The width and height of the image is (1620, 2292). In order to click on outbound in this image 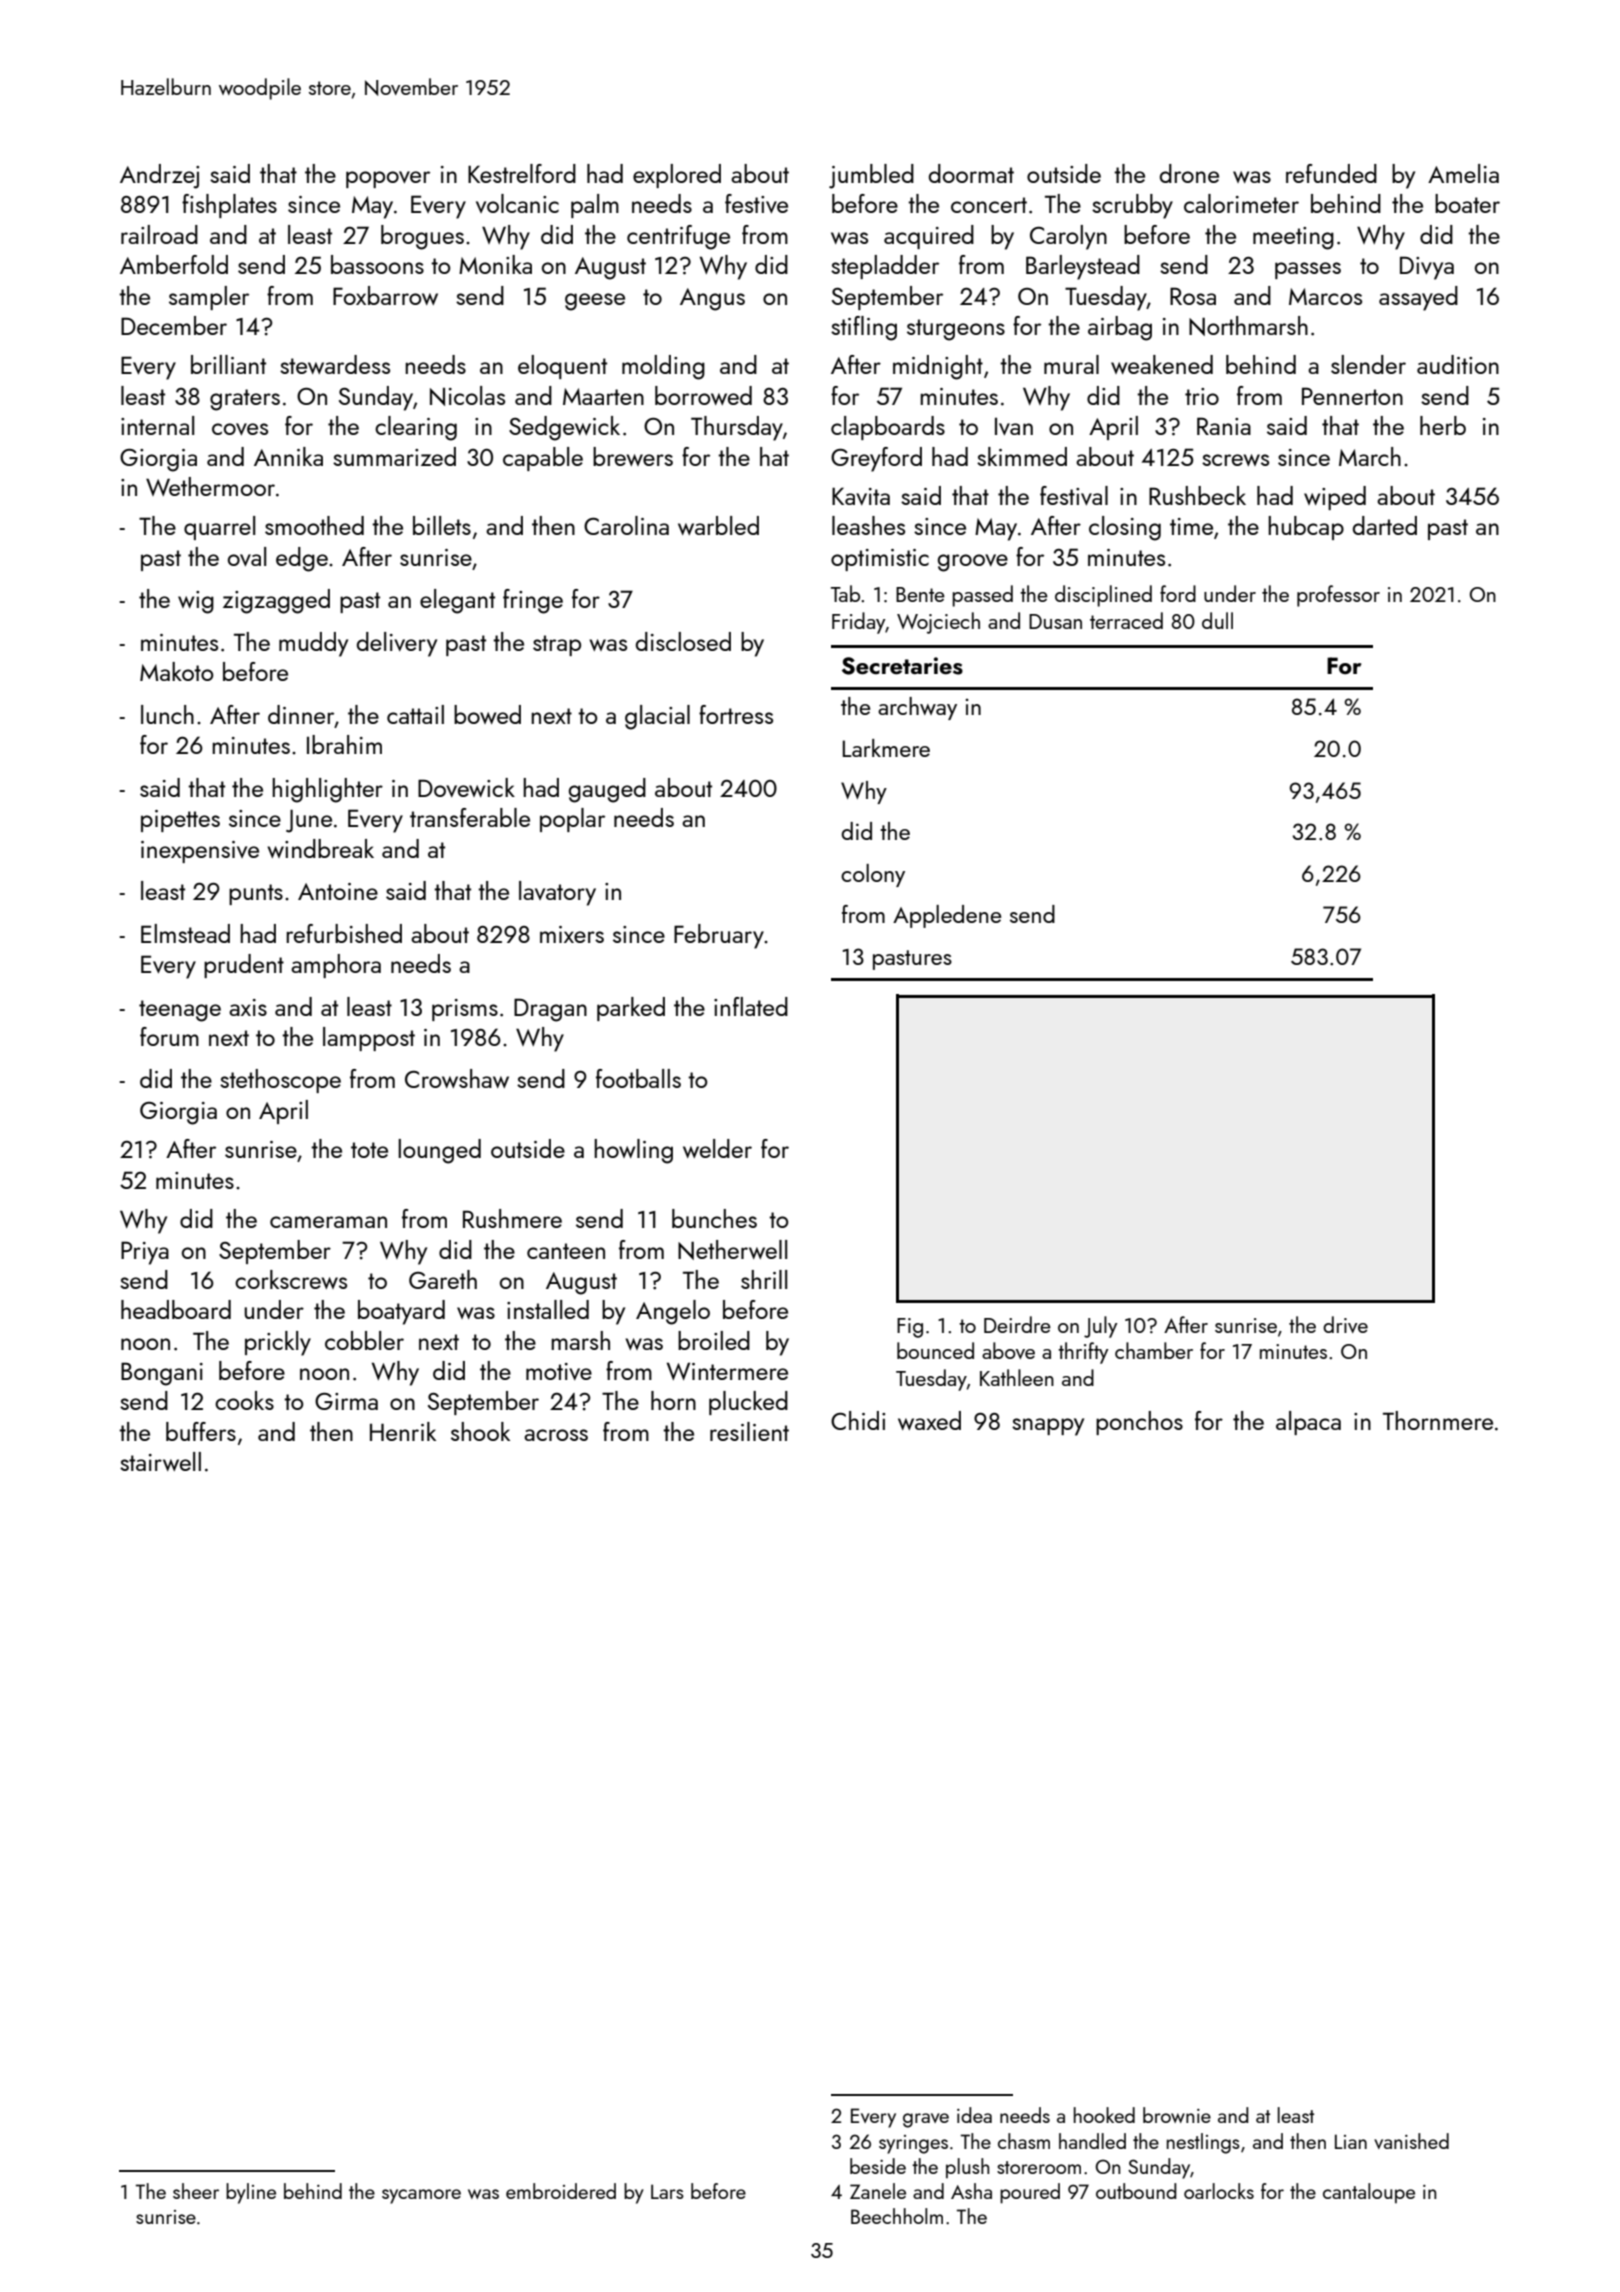, I will do `click(1136, 2191)`.
